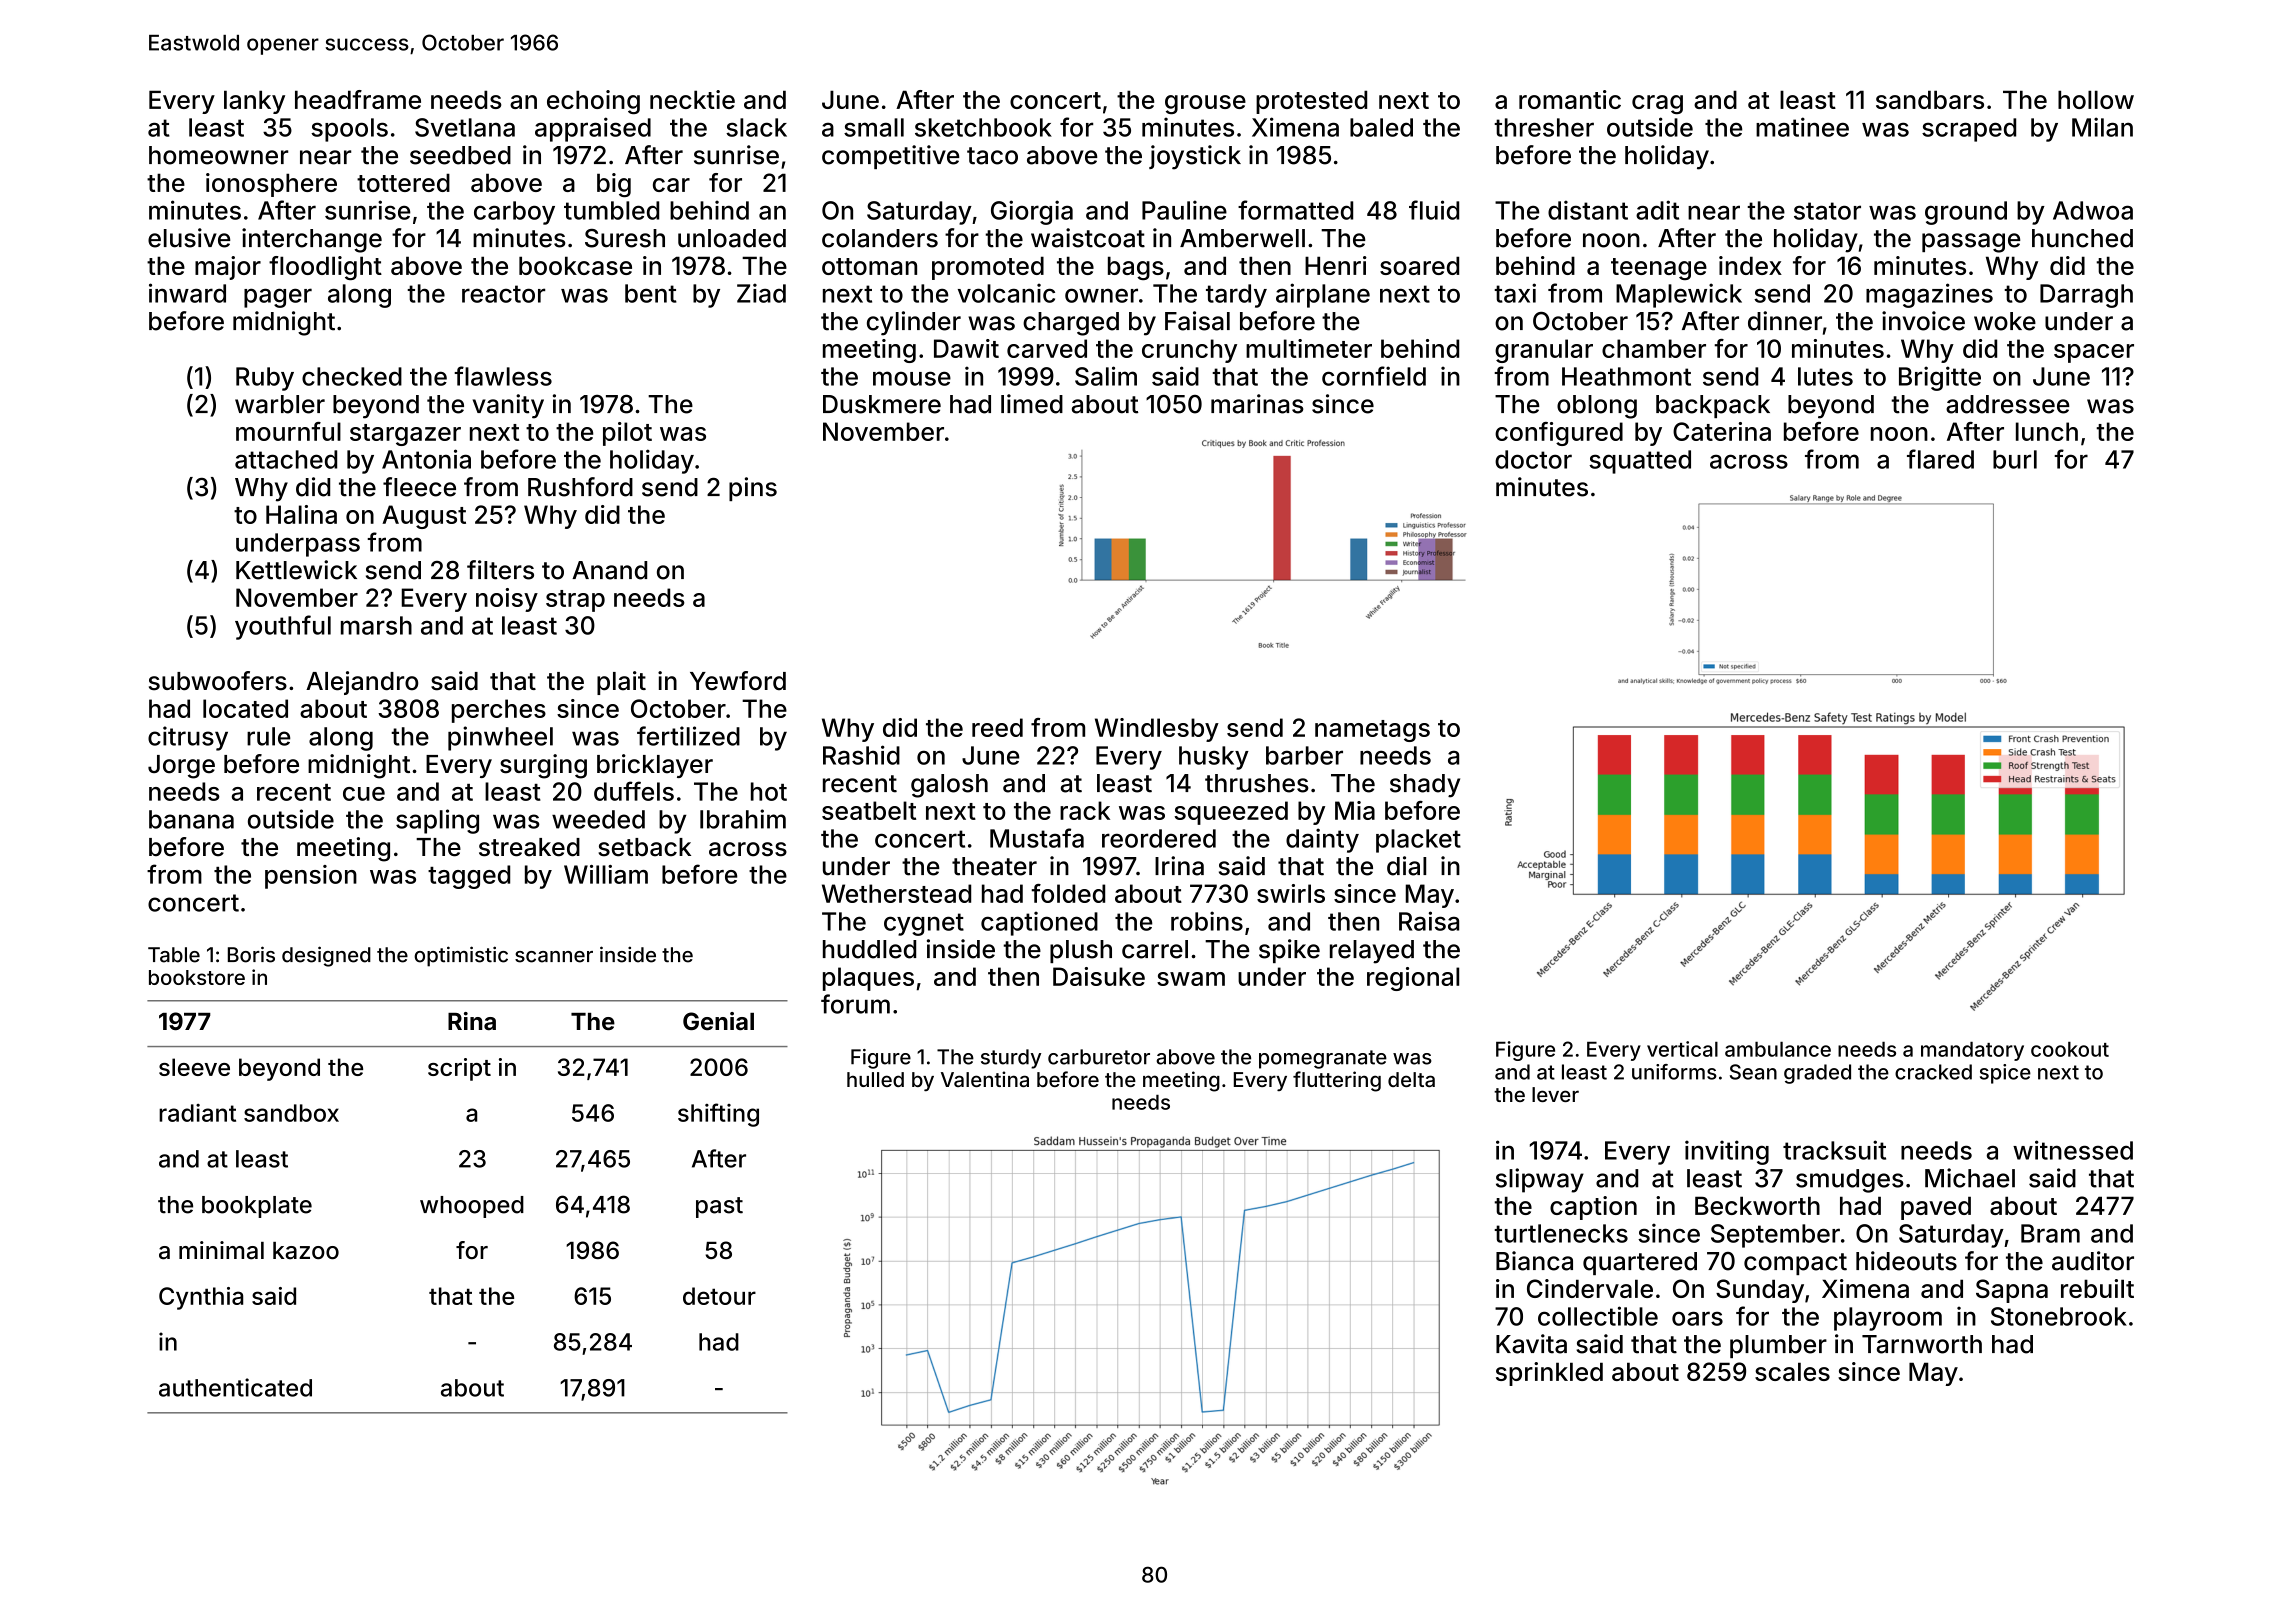 Image resolution: width=2282 pixels, height=1614 pixels. What do you see at coordinates (1425, 786) in the screenshot?
I see `shady` at bounding box center [1425, 786].
